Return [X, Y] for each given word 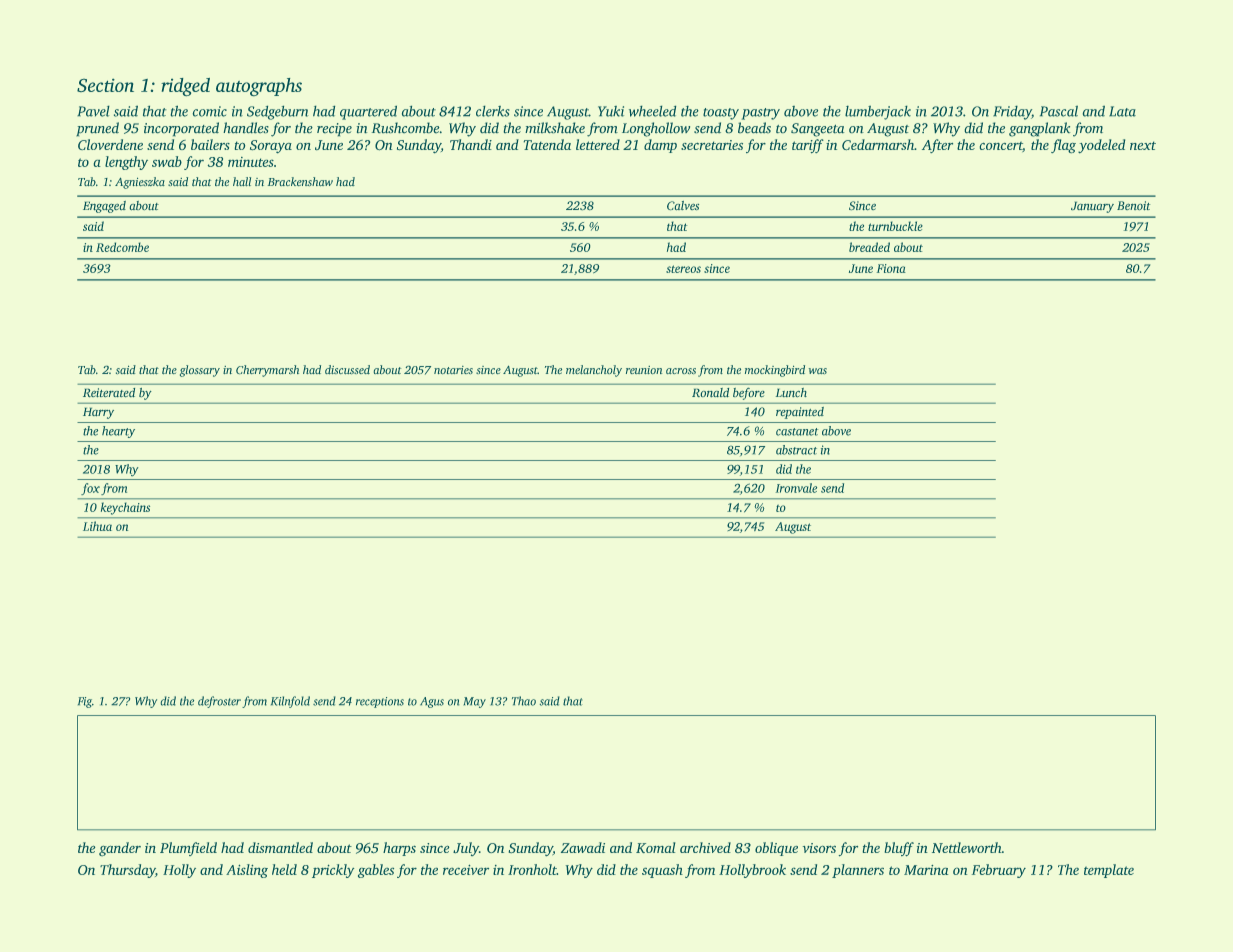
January [1092, 207]
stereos [683, 269]
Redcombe [122, 247]
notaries [453, 370]
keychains [125, 508]
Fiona [891, 268]
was [818, 371]
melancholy [594, 371]
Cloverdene [110, 144]
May [475, 702]
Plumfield [188, 849]
